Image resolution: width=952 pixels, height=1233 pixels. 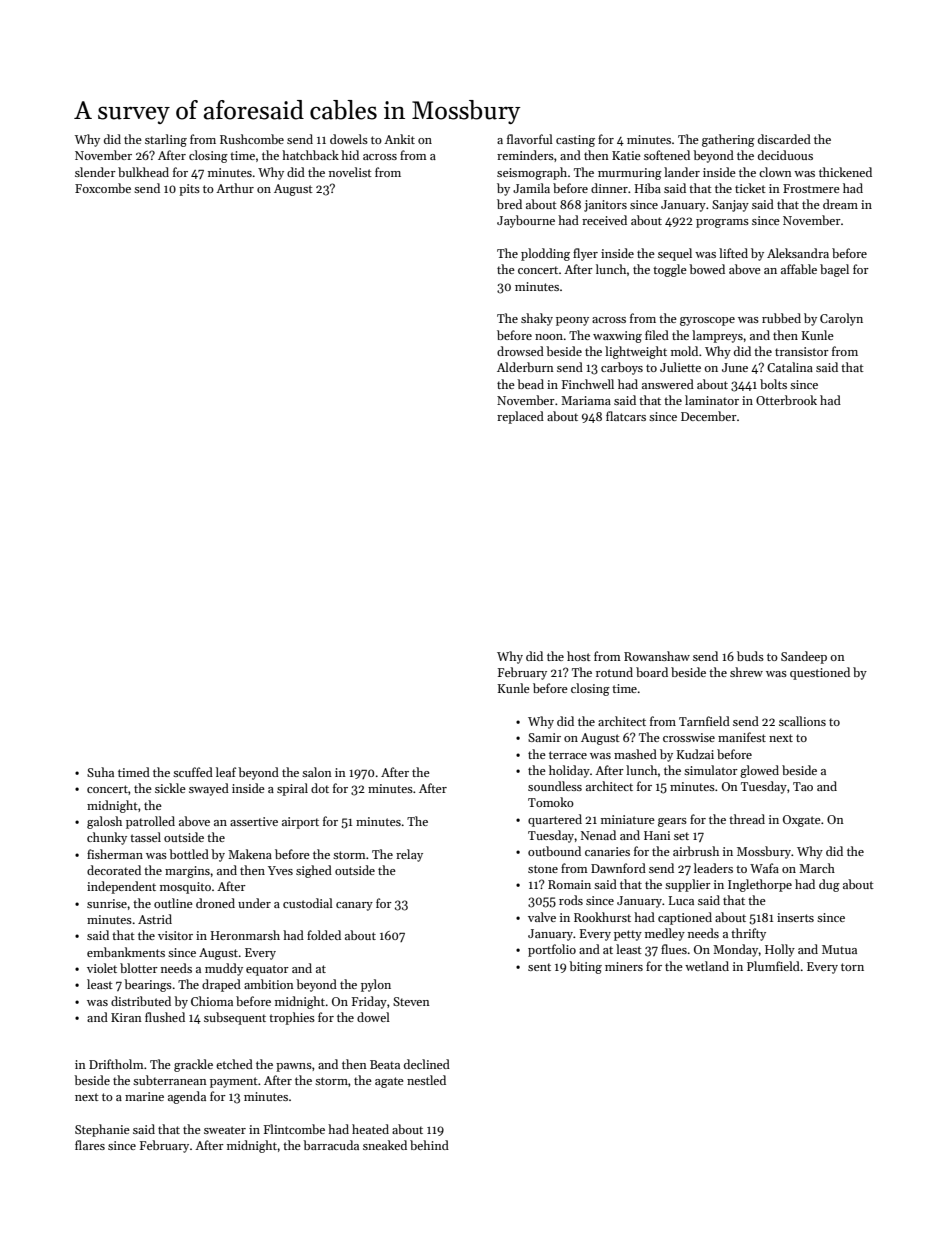 I want to click on Sandeep, so click(x=804, y=657).
